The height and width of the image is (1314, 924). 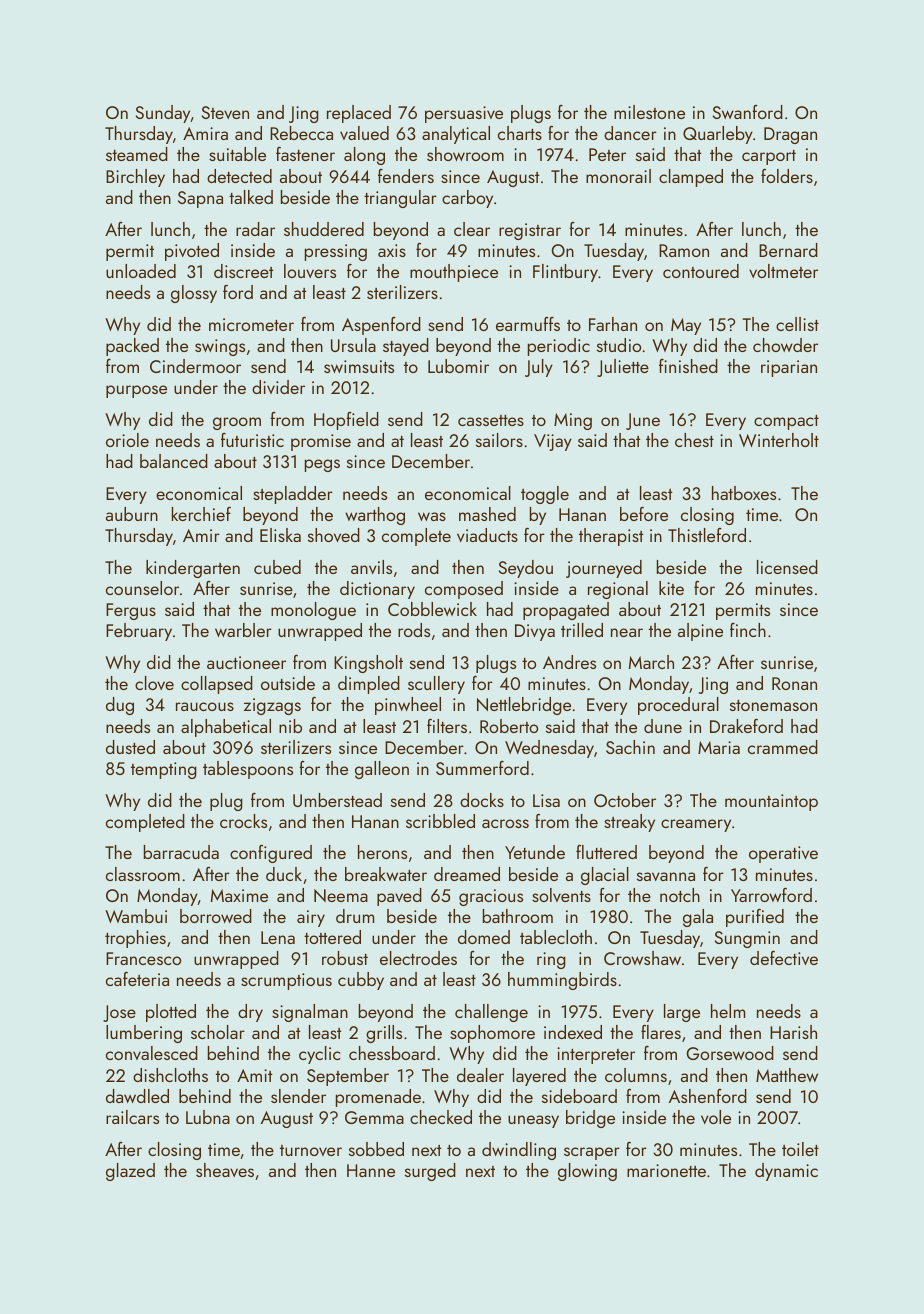 I want to click on operative, so click(x=783, y=854).
